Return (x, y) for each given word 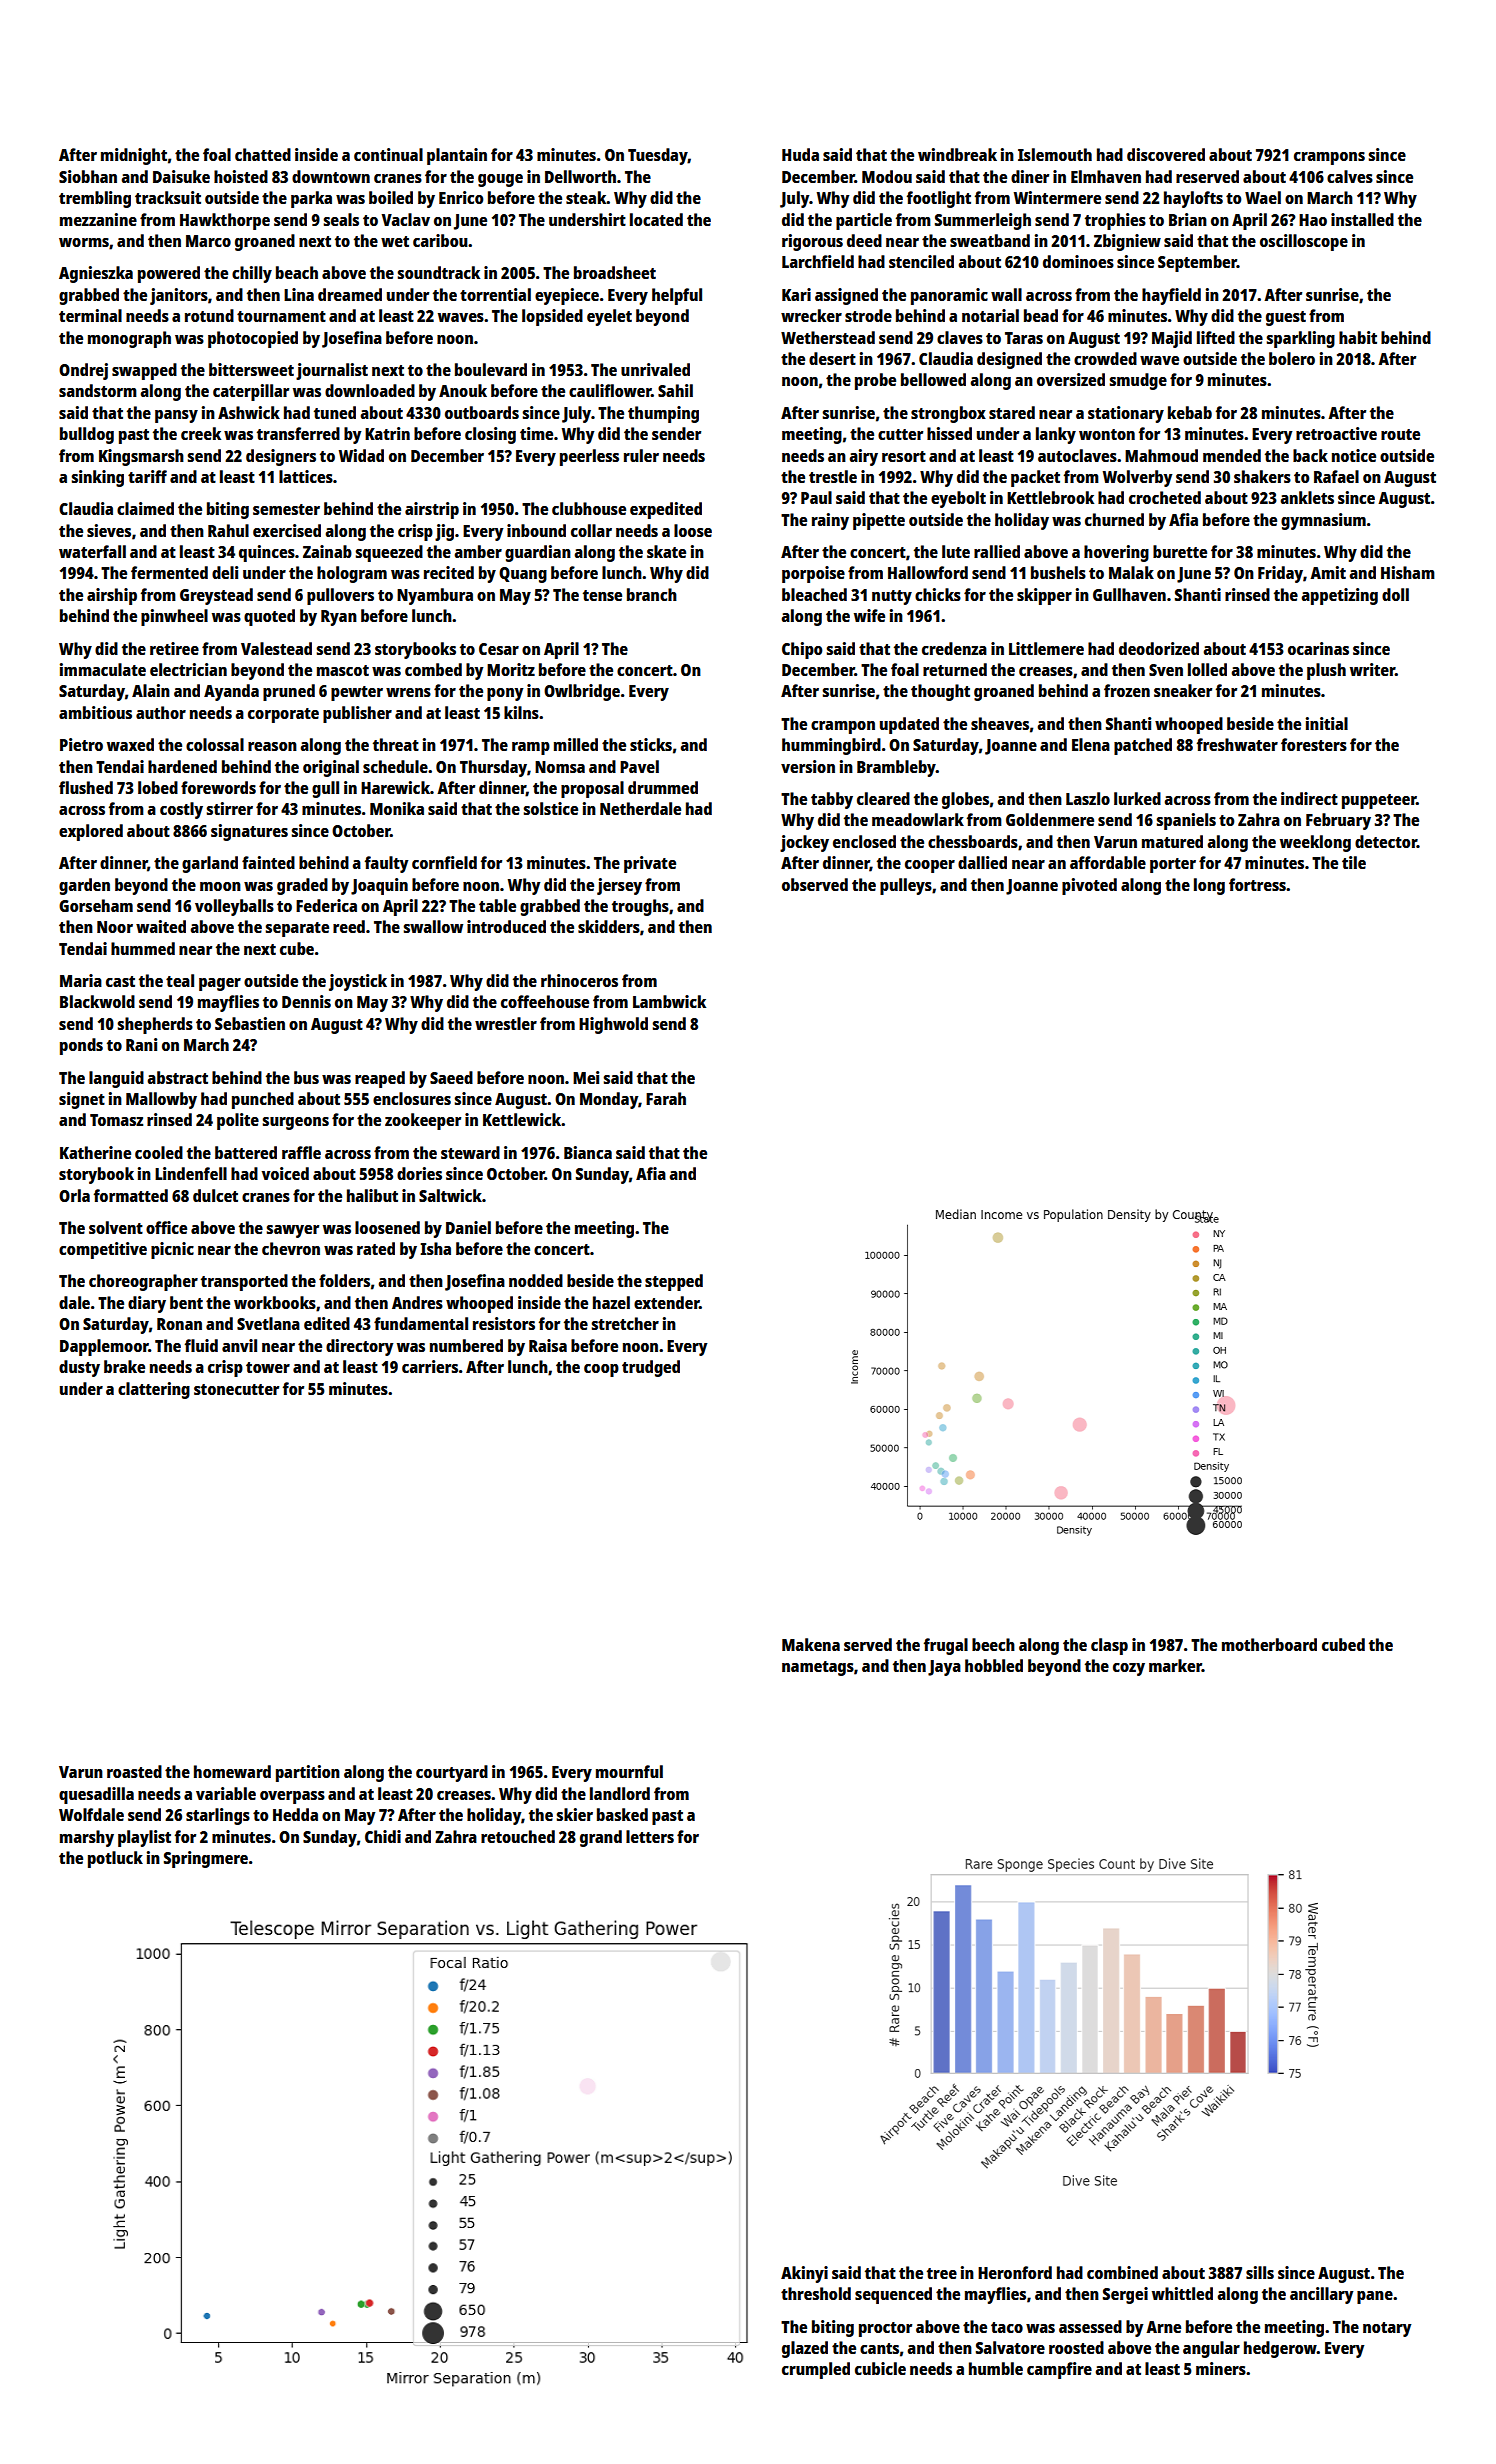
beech (993, 1644)
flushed (86, 787)
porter (1173, 865)
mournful (629, 1771)
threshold (816, 2293)
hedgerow (1280, 2349)
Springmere (206, 1859)
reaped (380, 1079)
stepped (674, 1282)
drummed (663, 787)
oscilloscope (1304, 242)
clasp (1109, 1646)
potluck (115, 1859)
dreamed (350, 294)
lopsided (552, 317)
